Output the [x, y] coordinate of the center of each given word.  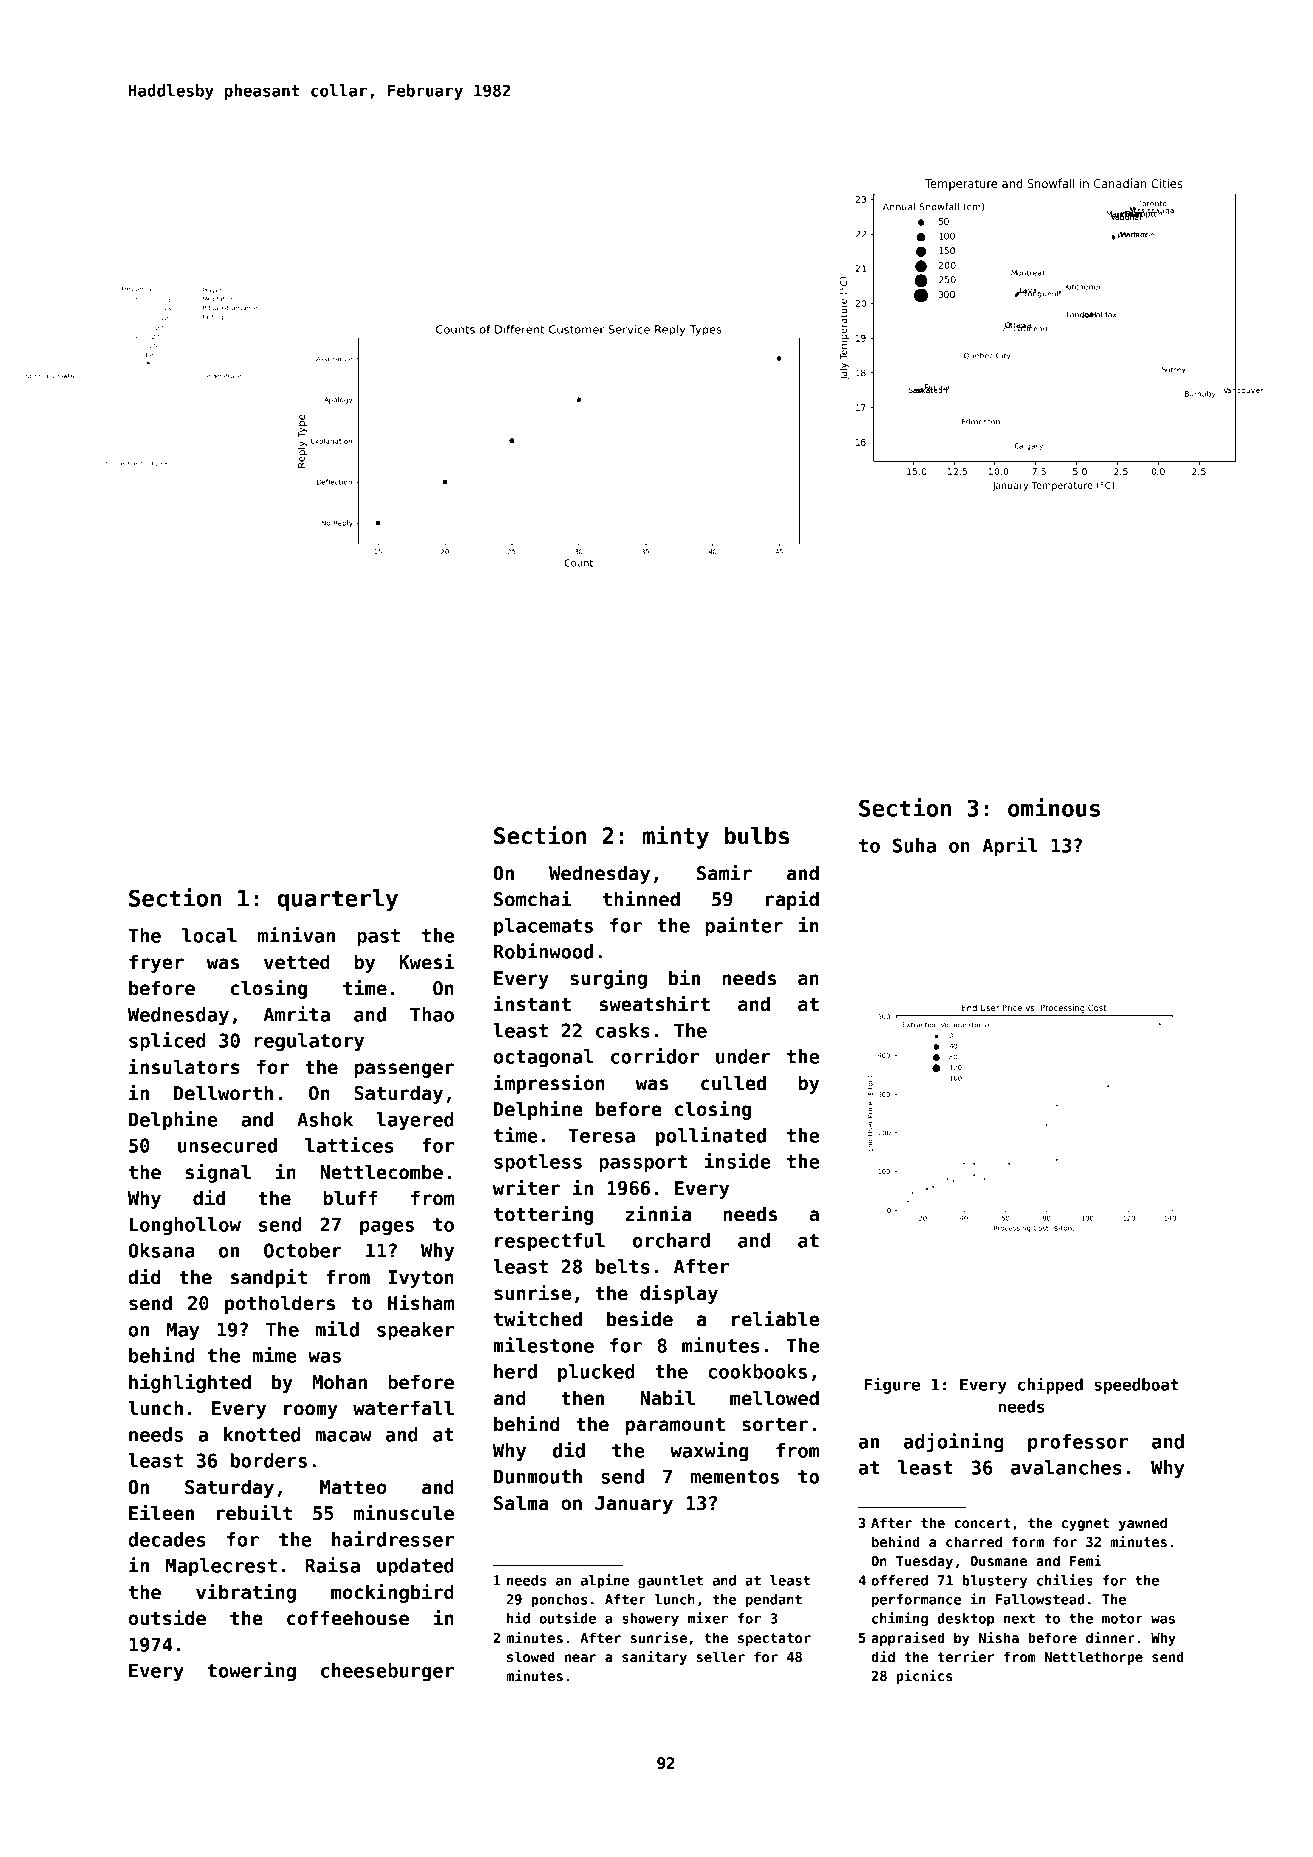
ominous [1054, 807]
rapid [792, 900]
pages [387, 1228]
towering [251, 1672]
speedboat [1136, 1386]
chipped [1050, 1385]
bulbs [757, 836]
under [743, 1056]
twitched [538, 1318]
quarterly [338, 900]
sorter [775, 1425]
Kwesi [426, 961]
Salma [521, 1503]
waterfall [403, 1408]
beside [640, 1318]
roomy [311, 1411]
